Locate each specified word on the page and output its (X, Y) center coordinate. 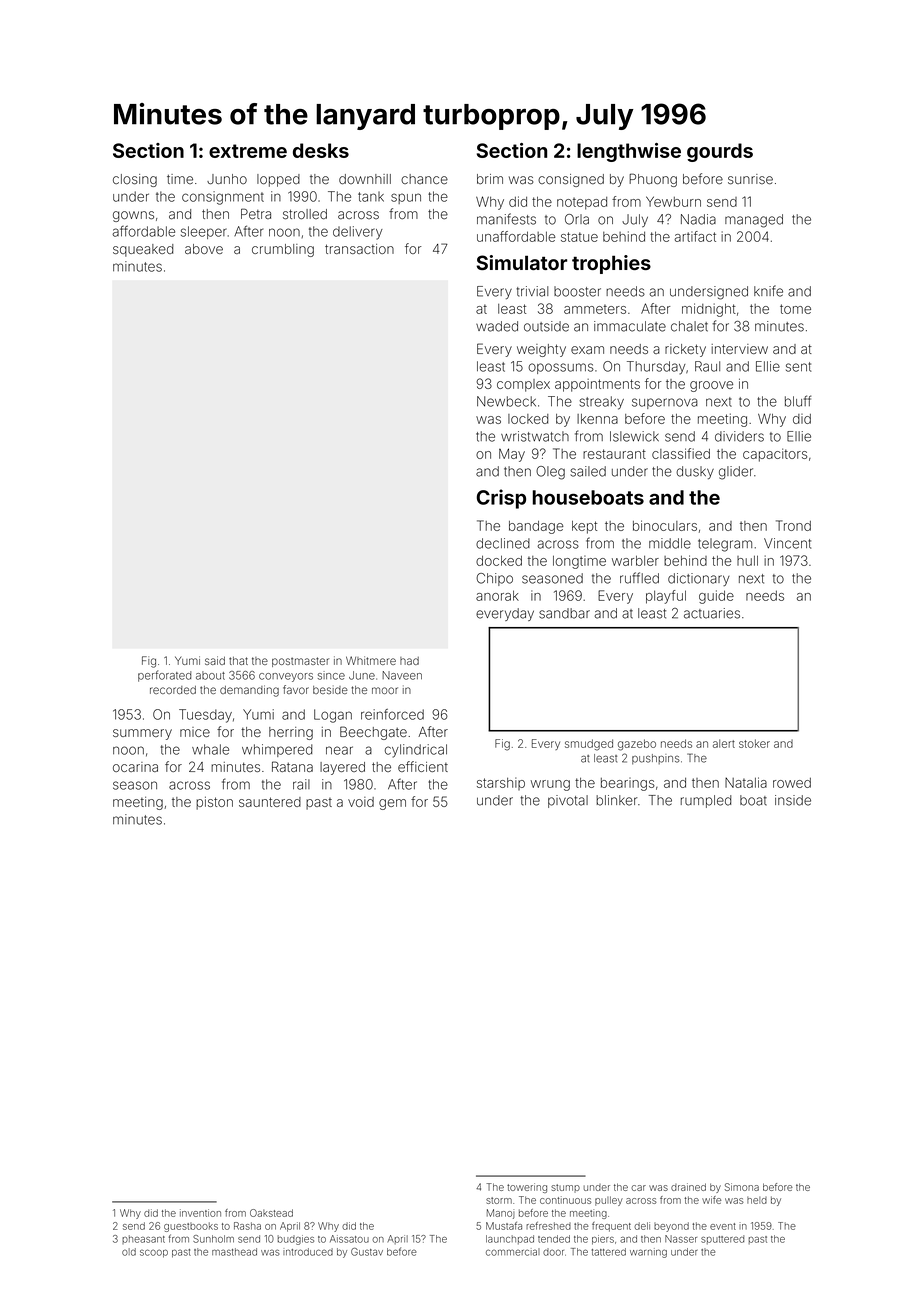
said (215, 660)
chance (424, 179)
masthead (234, 1252)
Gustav (367, 1252)
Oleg (550, 473)
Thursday (656, 368)
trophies (611, 264)
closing (135, 180)
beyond (671, 1227)
